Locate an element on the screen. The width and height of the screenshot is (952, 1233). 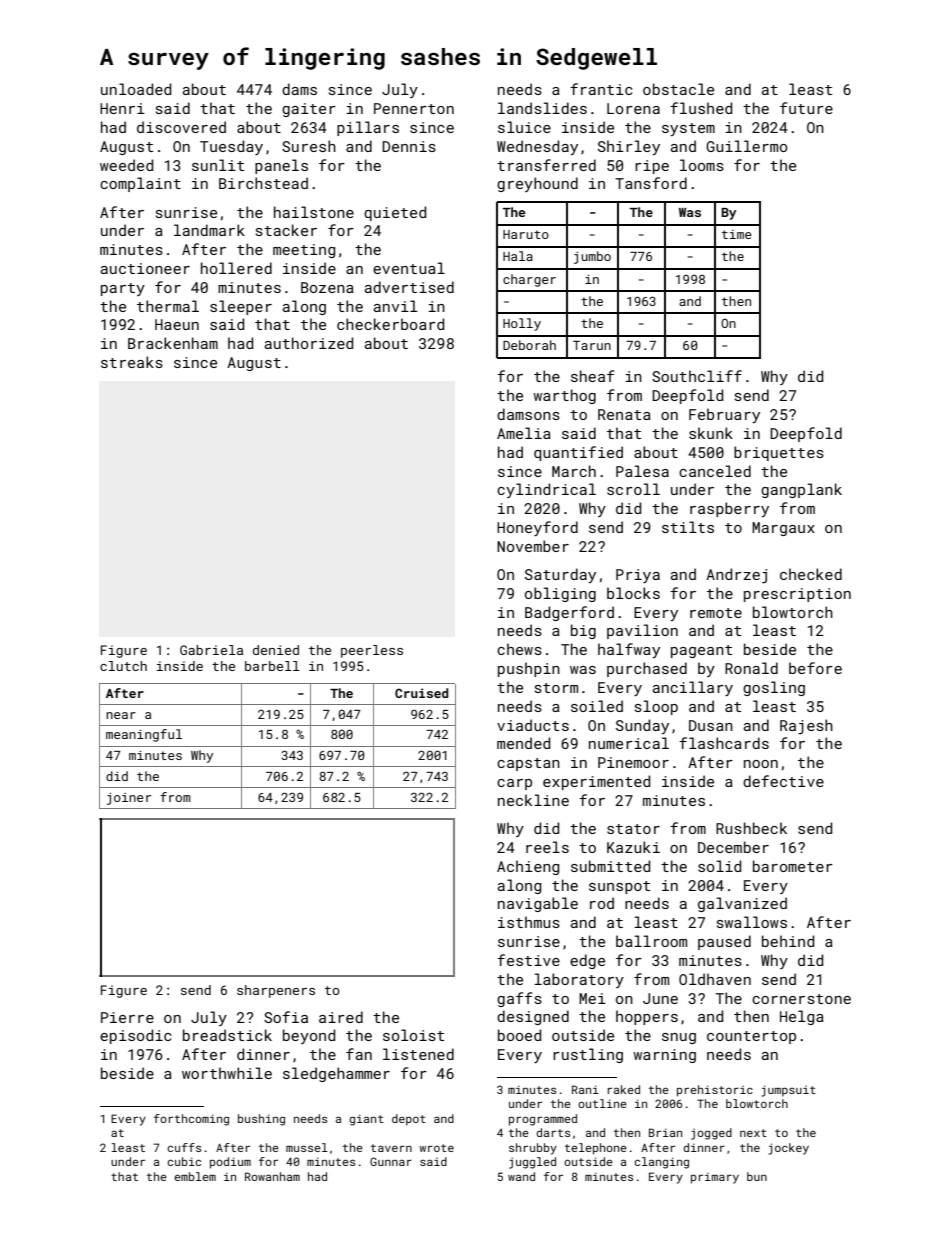
emblem is located at coordinates (195, 1176).
